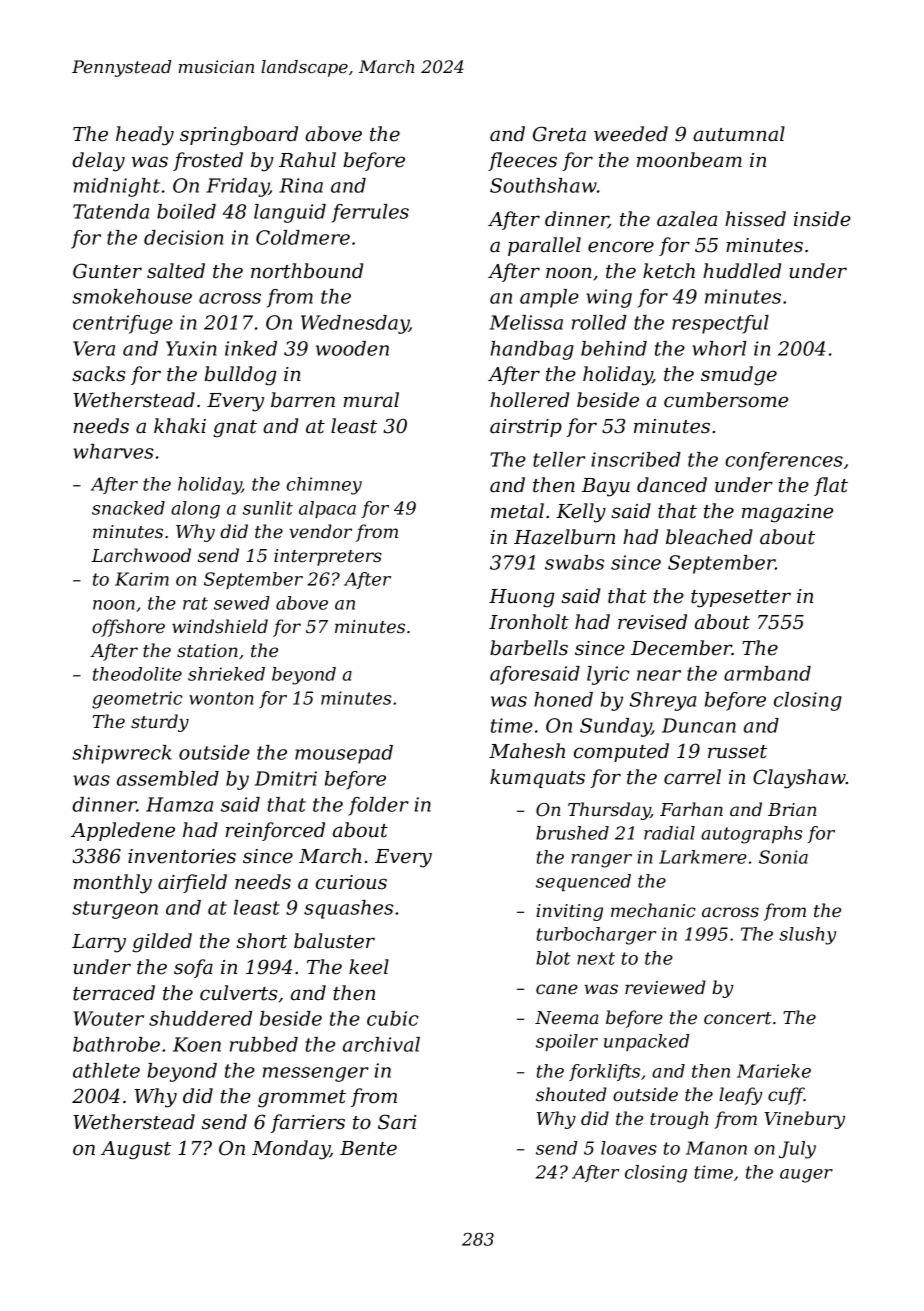  Describe the element at coordinates (128, 628) in the screenshot. I see `offshore` at that location.
